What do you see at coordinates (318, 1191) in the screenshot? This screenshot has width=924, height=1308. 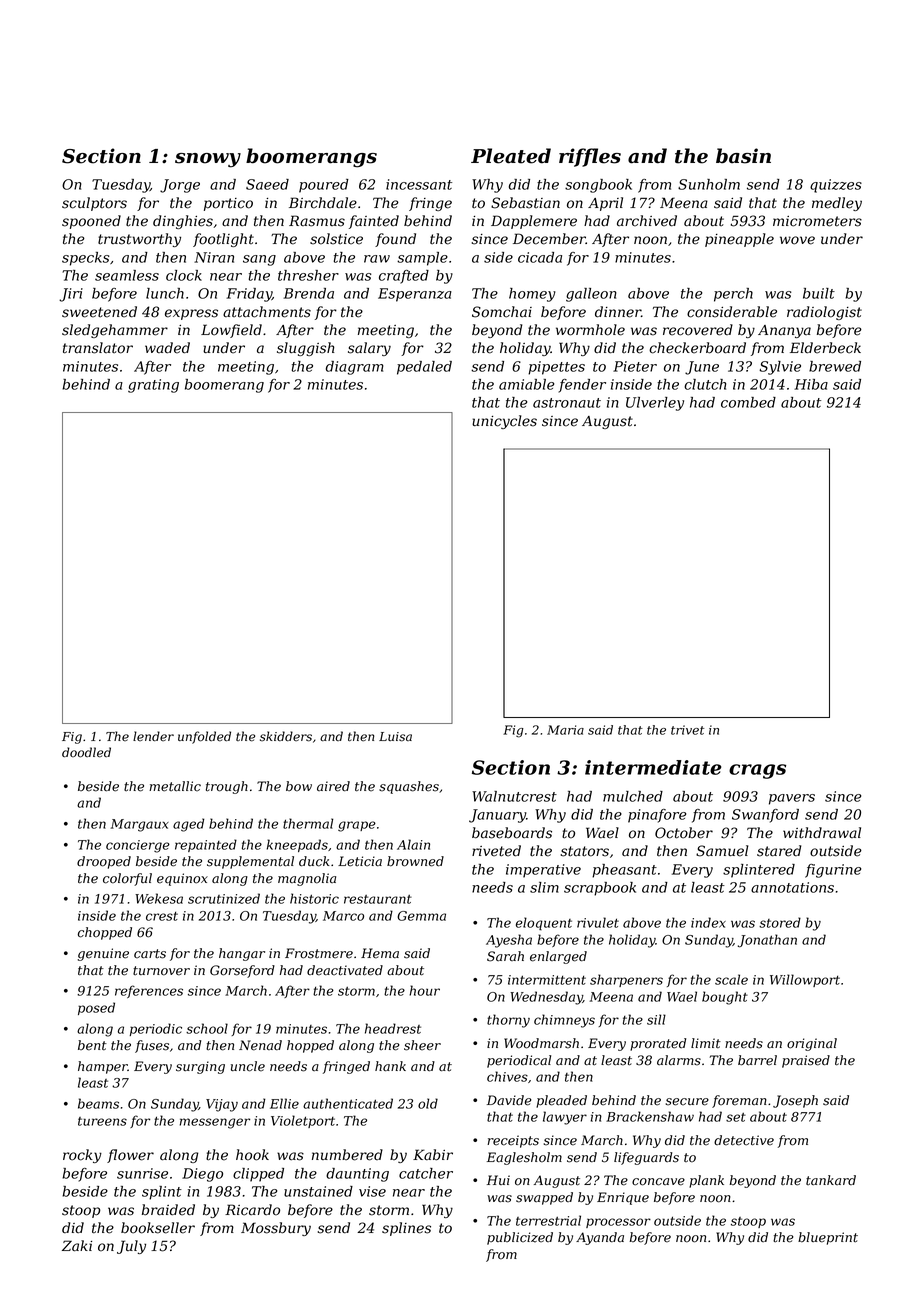 I see `unstained` at bounding box center [318, 1191].
